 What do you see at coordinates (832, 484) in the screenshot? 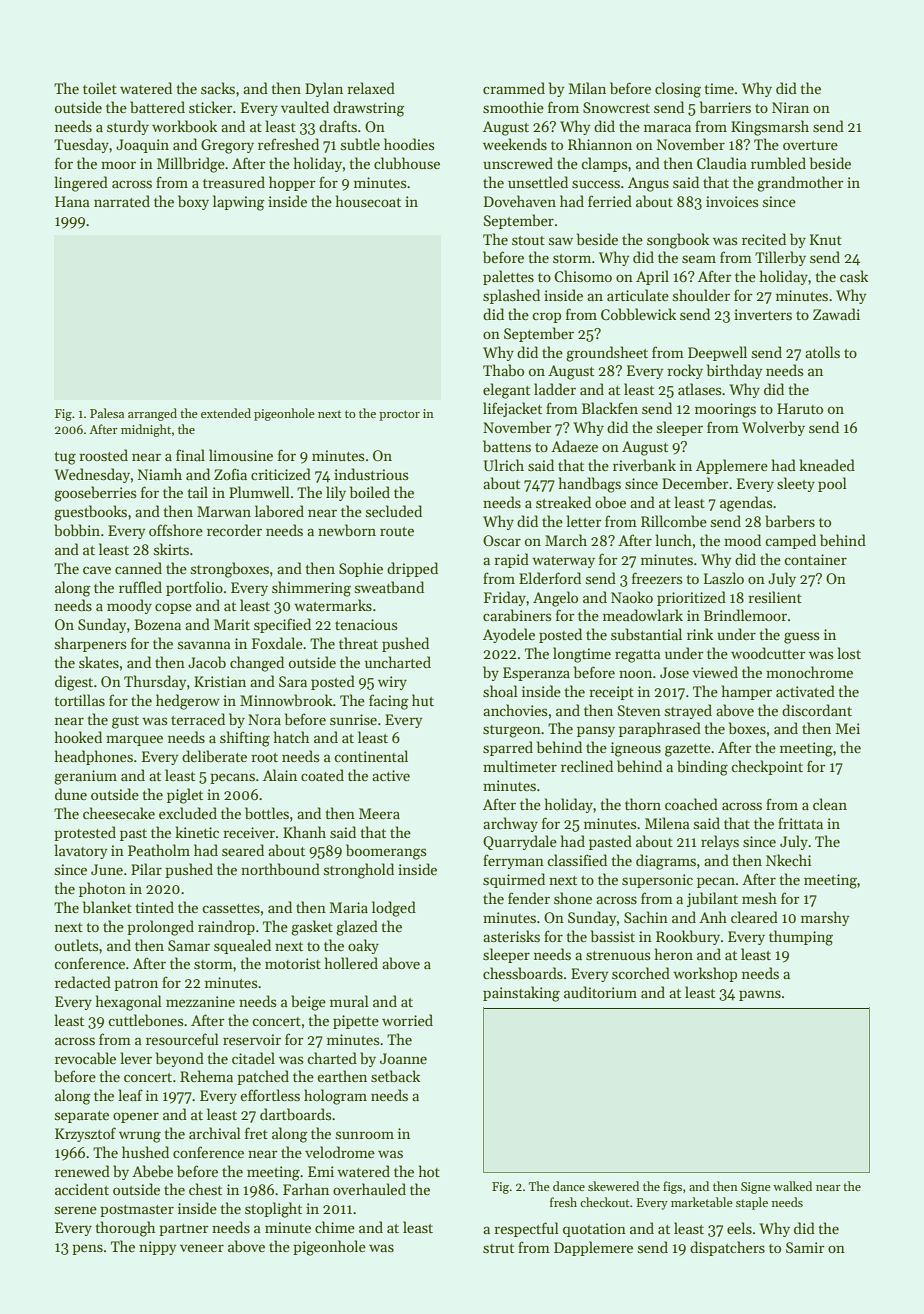
I see `pool` at bounding box center [832, 484].
